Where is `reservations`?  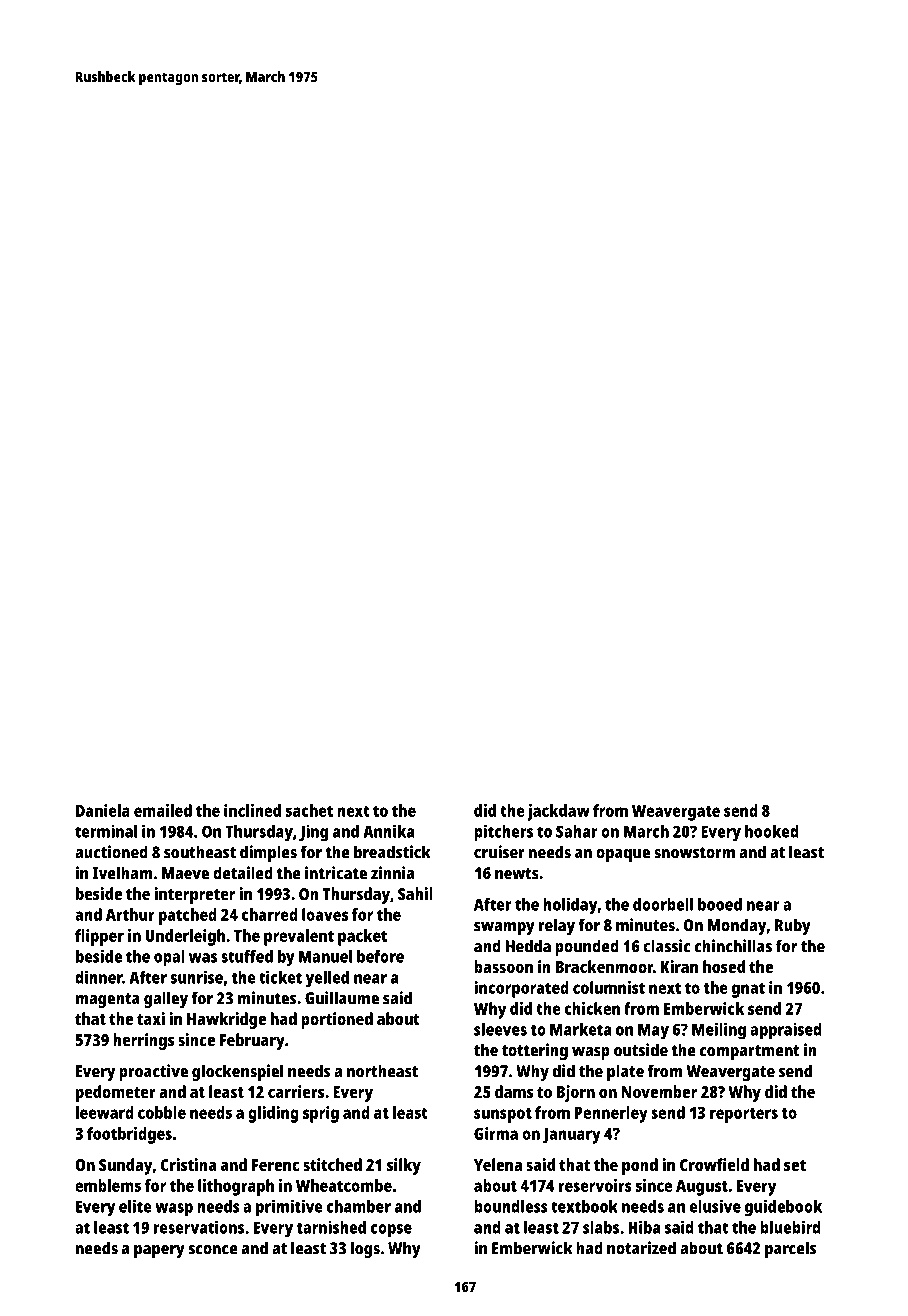 reservations is located at coordinates (199, 1227).
